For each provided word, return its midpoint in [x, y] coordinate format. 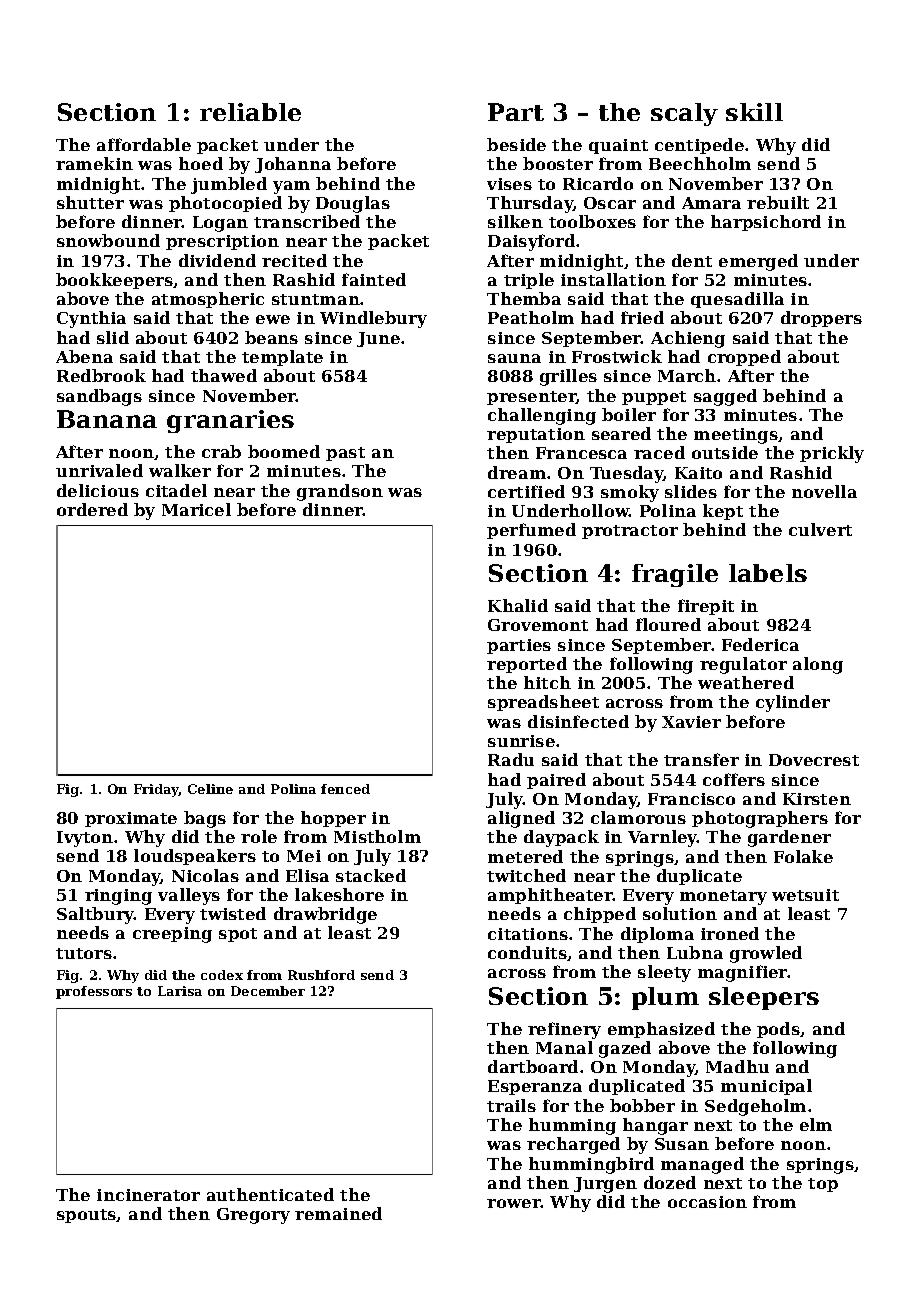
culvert [820, 529]
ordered [92, 509]
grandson [340, 492]
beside [516, 144]
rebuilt [778, 202]
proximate [131, 819]
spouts [87, 1216]
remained [338, 1213]
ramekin [94, 163]
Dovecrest [814, 760]
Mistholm [377, 836]
